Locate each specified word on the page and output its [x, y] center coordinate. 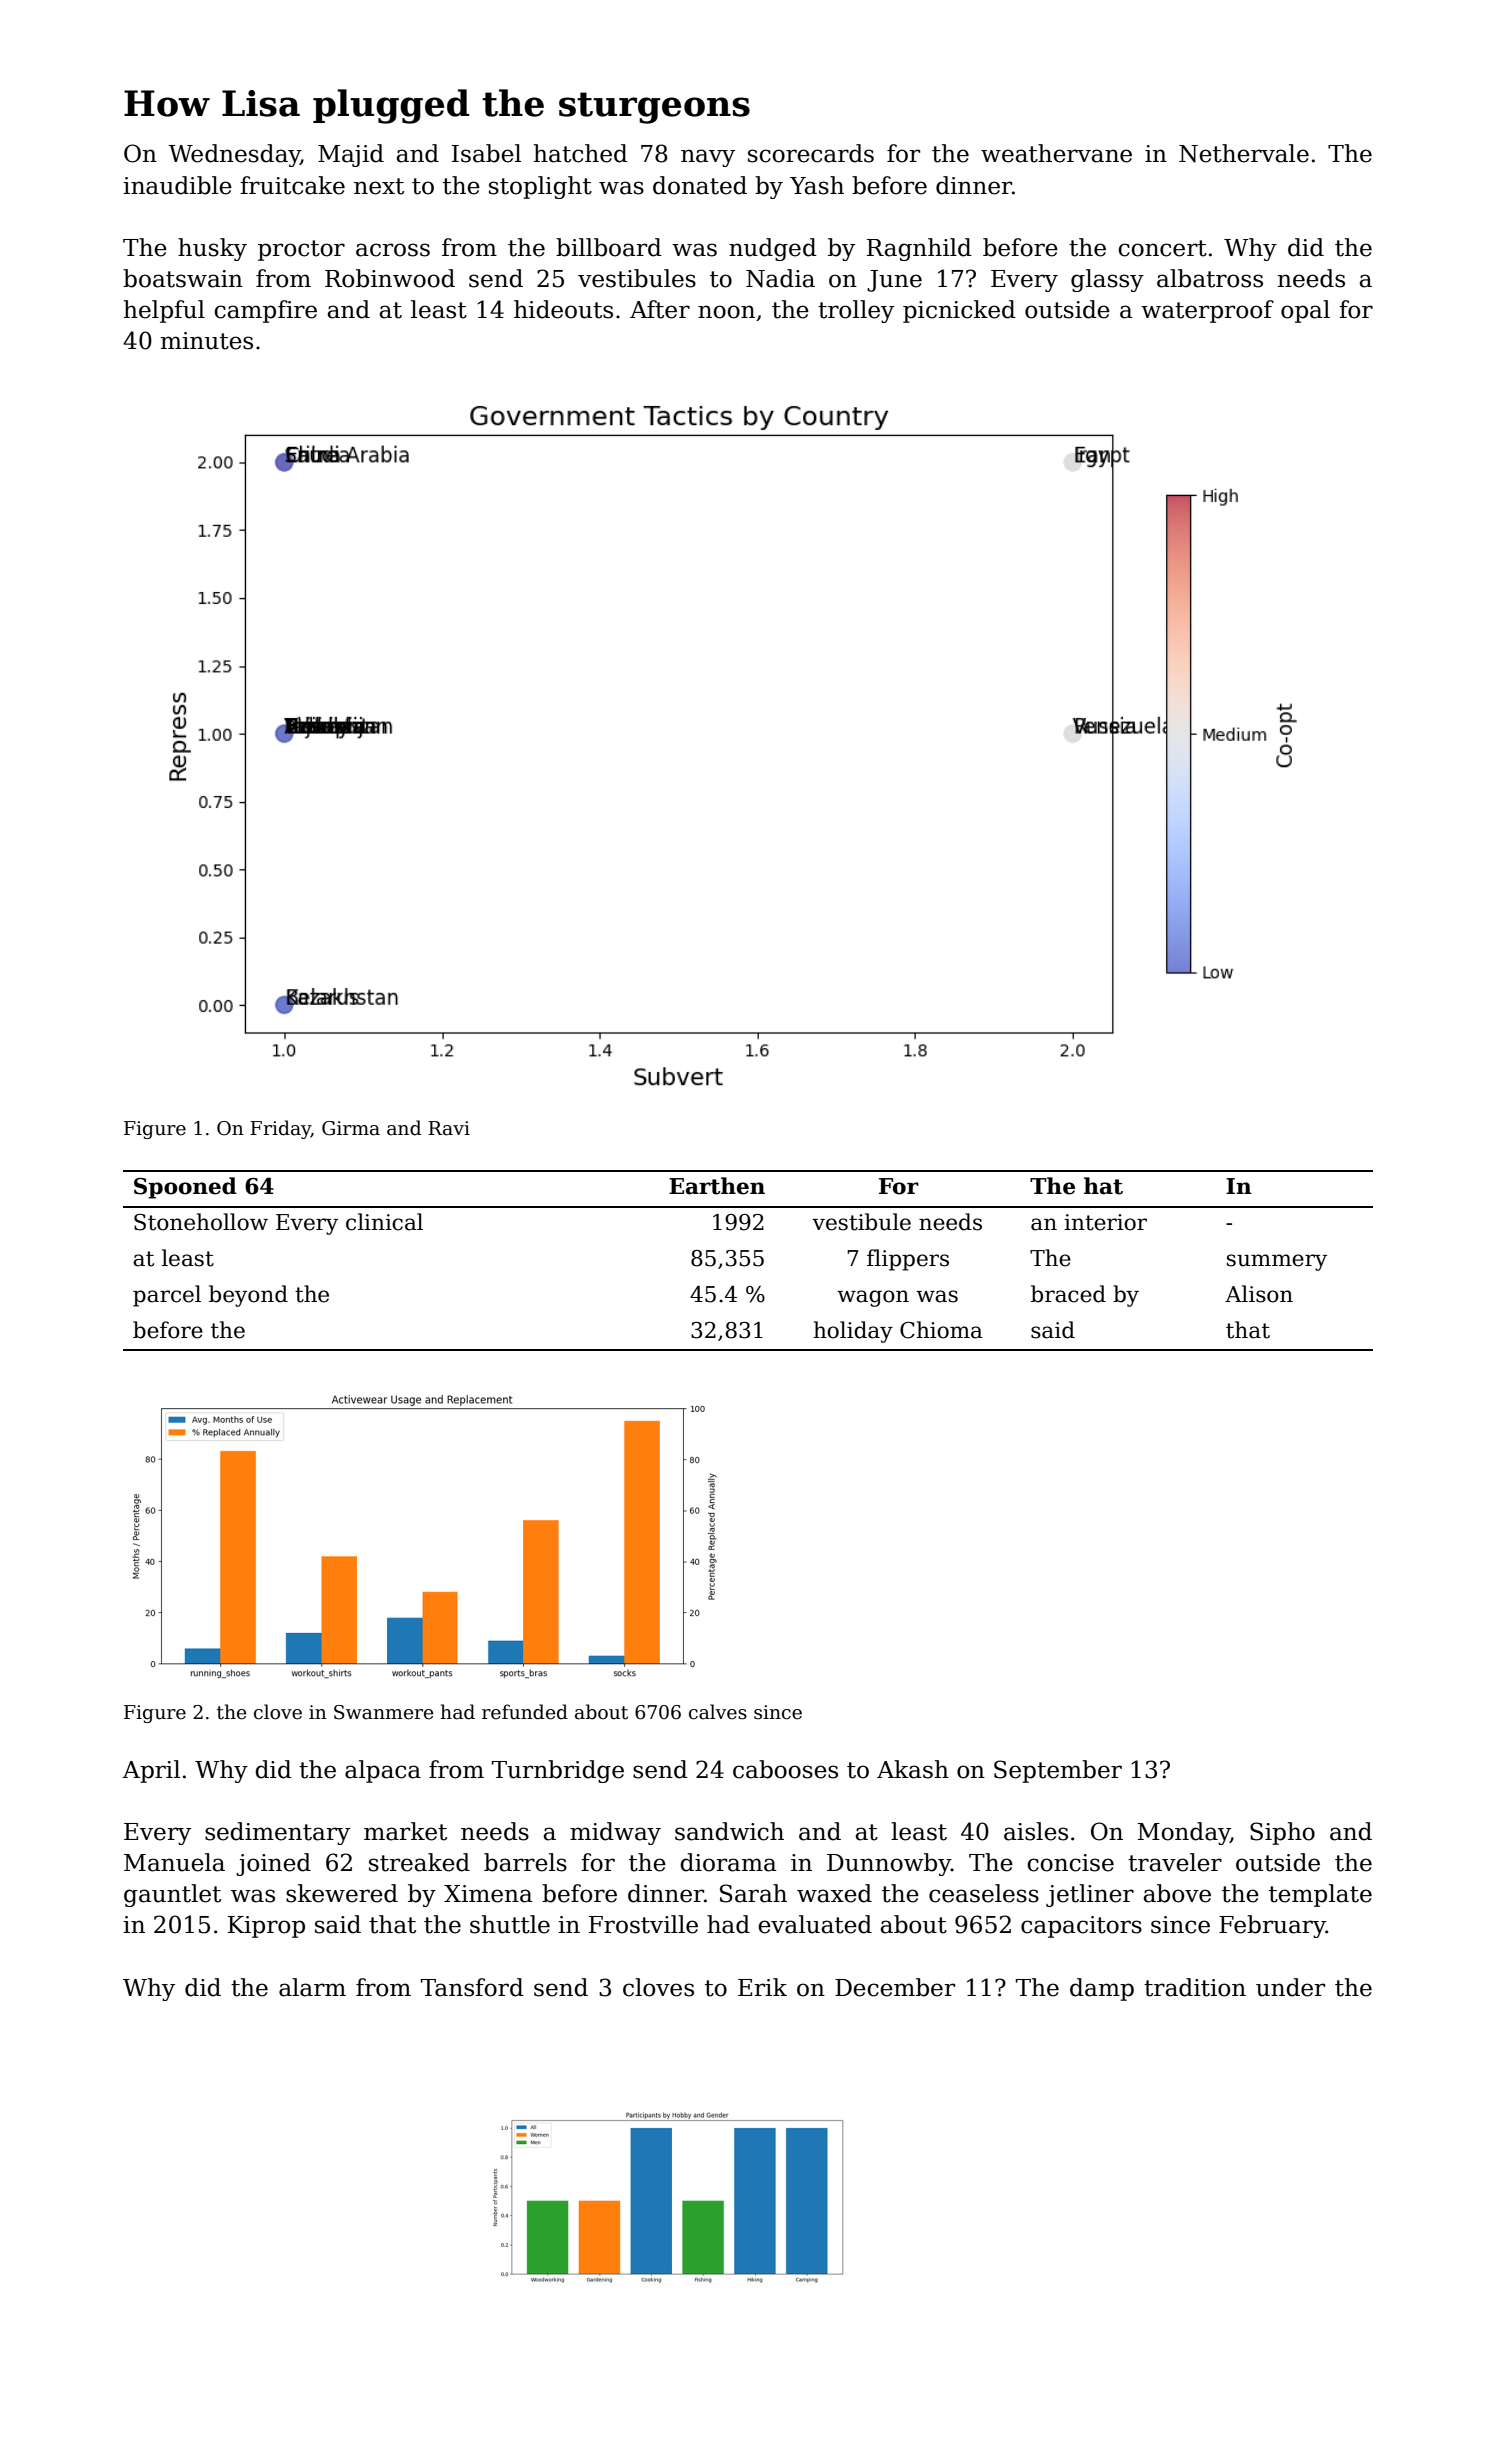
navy [708, 158]
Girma [351, 1128]
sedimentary [277, 1833]
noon [726, 312]
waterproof [1207, 311]
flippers [908, 1260]
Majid [351, 155]
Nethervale [1244, 153]
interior [1105, 1222]
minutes [207, 341]
